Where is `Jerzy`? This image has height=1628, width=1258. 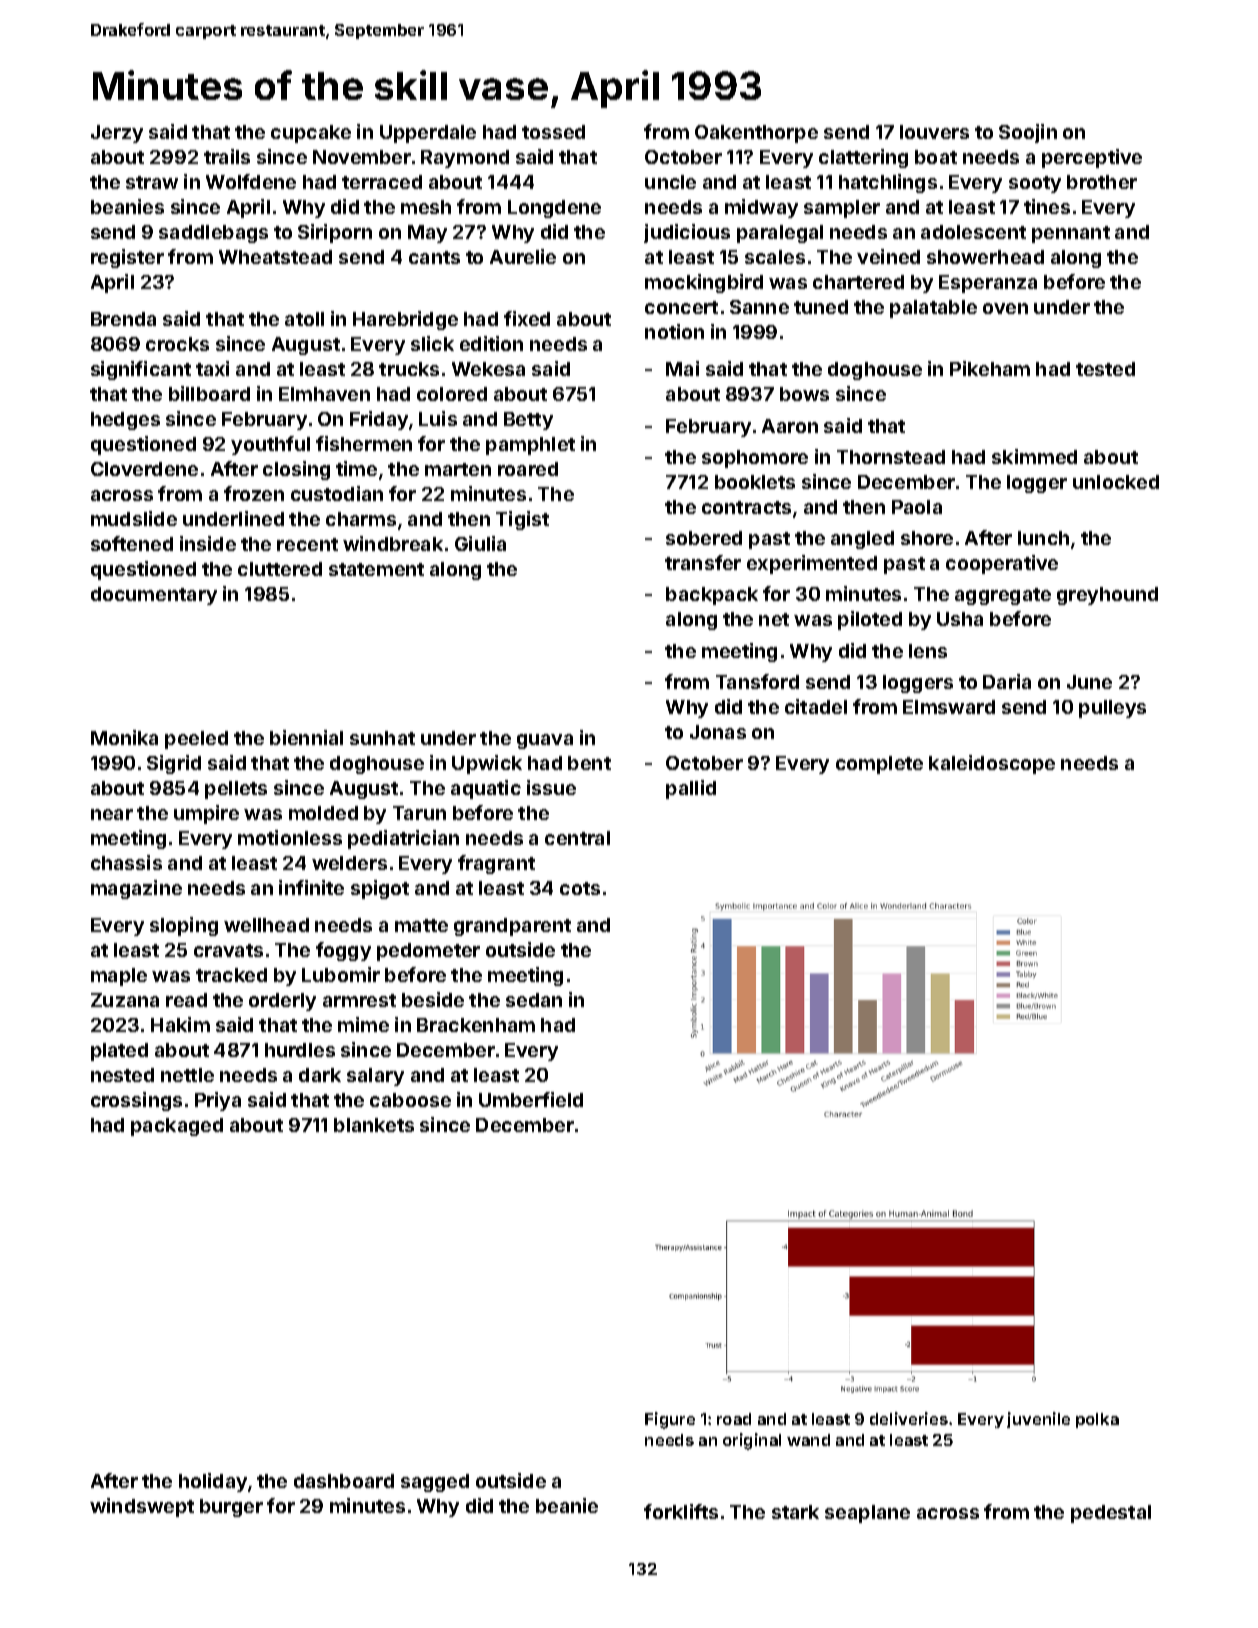 Jerzy is located at coordinates (117, 134).
